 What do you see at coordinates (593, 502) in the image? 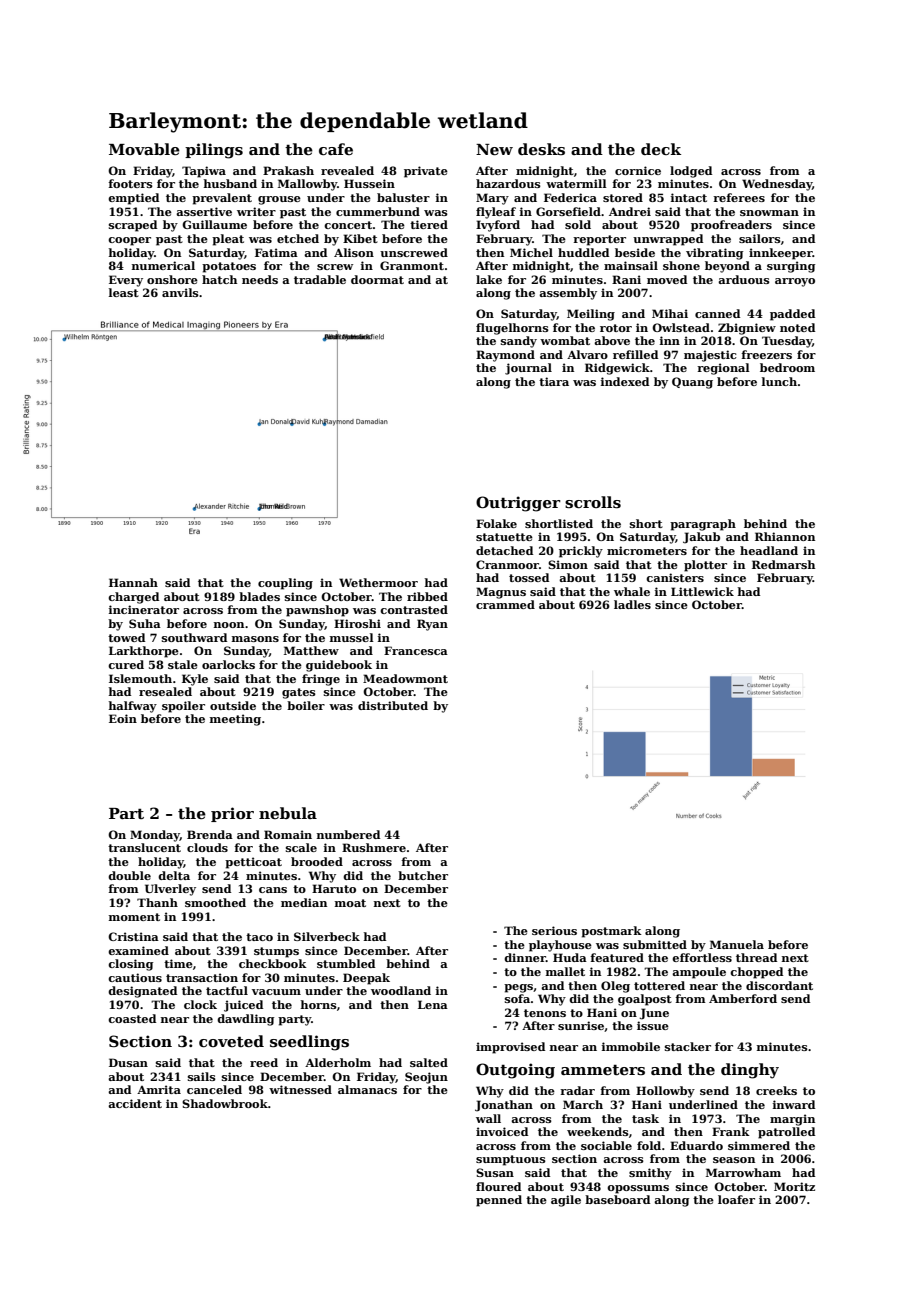
I see `scrolls` at bounding box center [593, 502].
